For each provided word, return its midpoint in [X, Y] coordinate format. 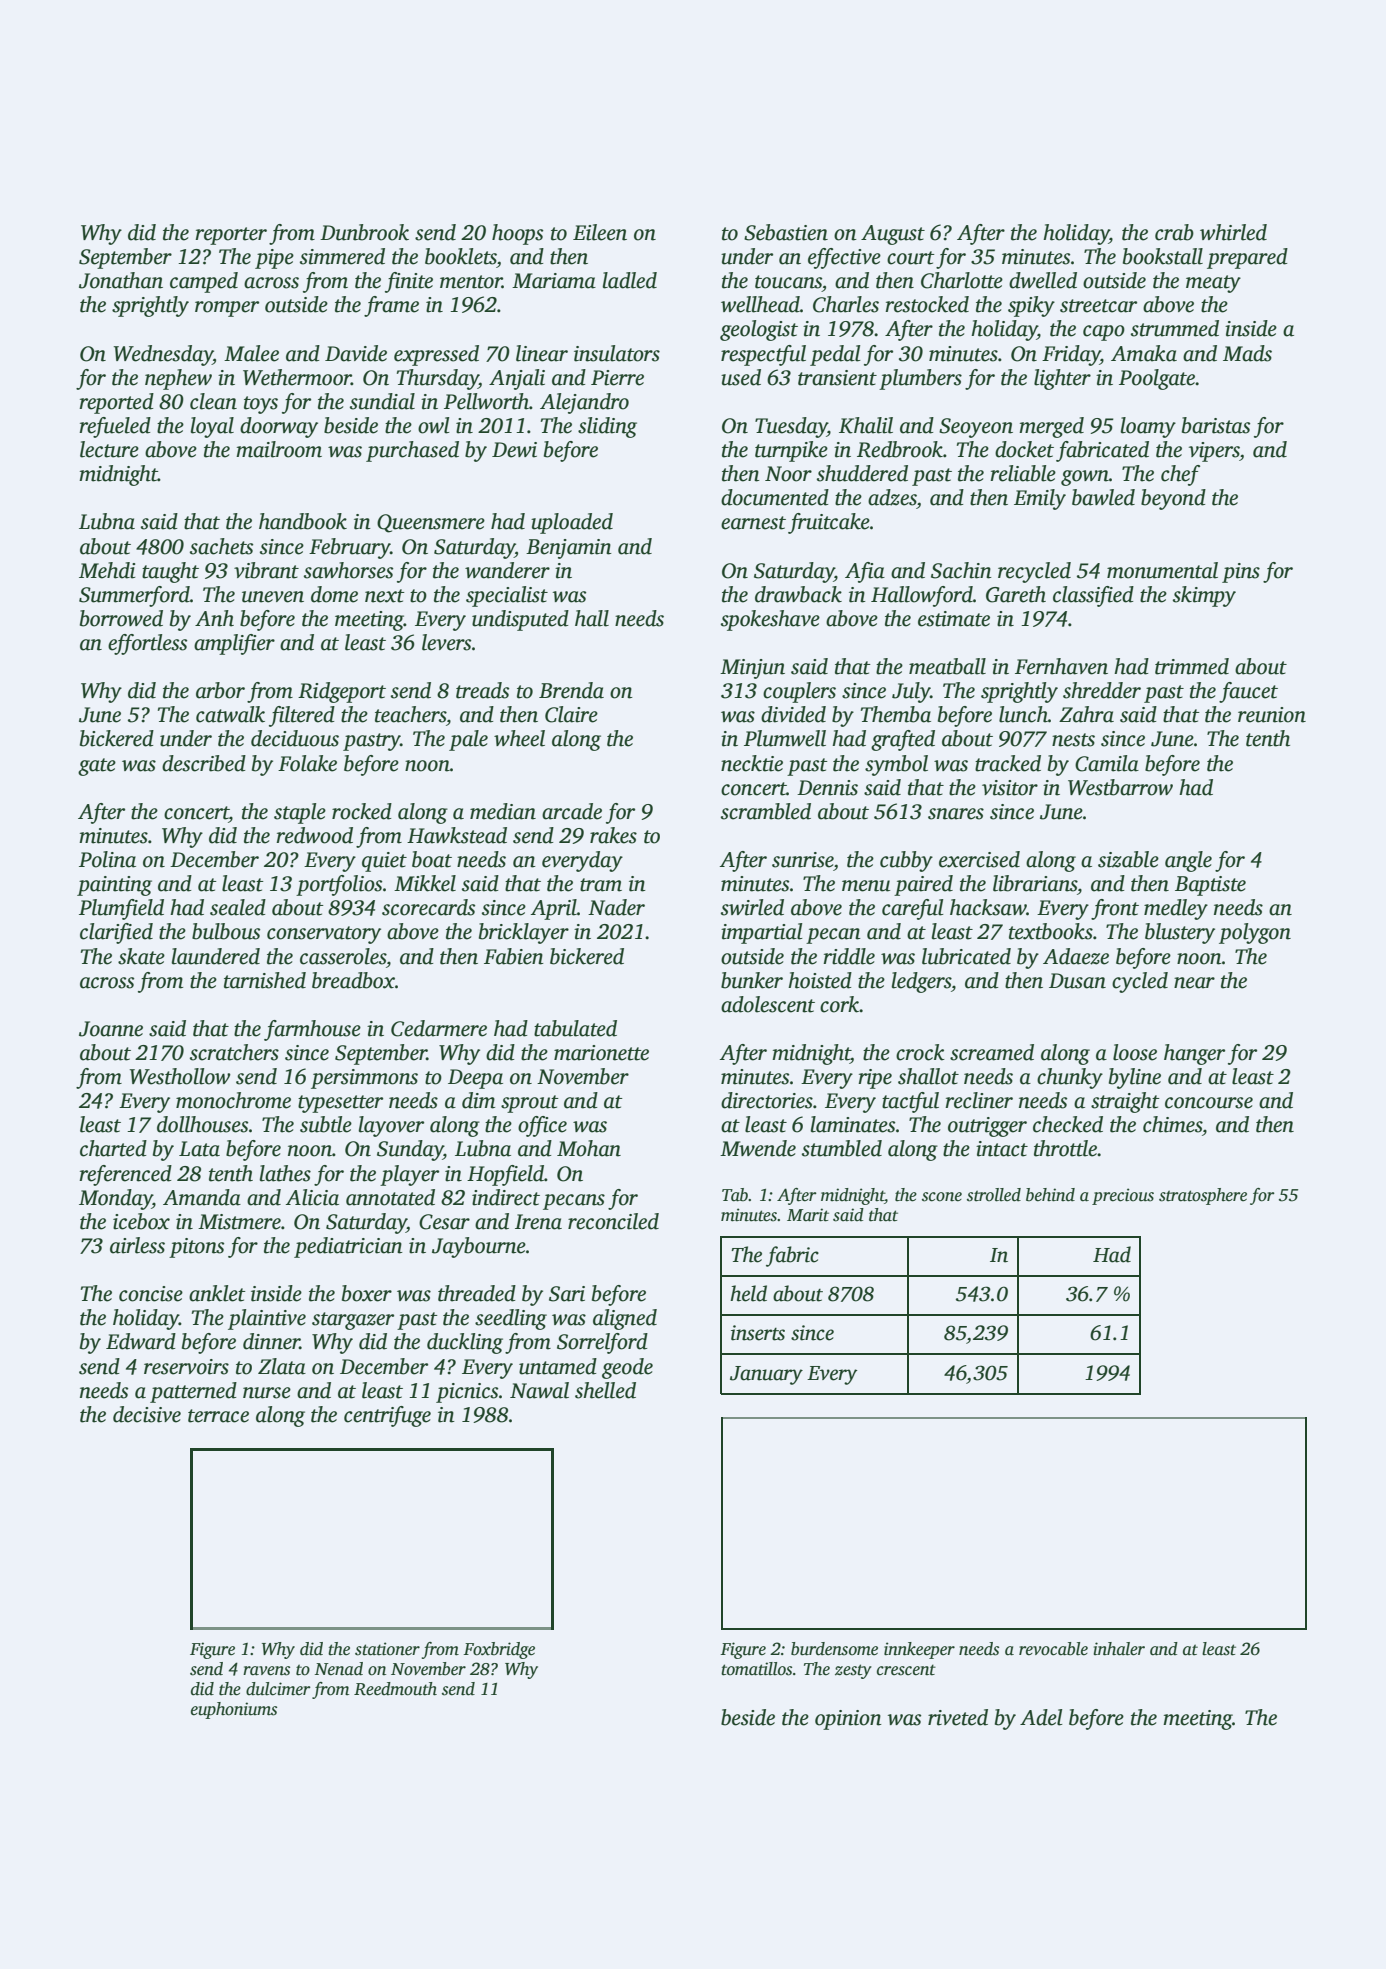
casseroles [343, 956]
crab [1174, 232]
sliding [607, 427]
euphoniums [234, 1710]
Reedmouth [395, 1689]
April [554, 909]
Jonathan [121, 280]
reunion [1272, 715]
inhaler [1119, 1649]
